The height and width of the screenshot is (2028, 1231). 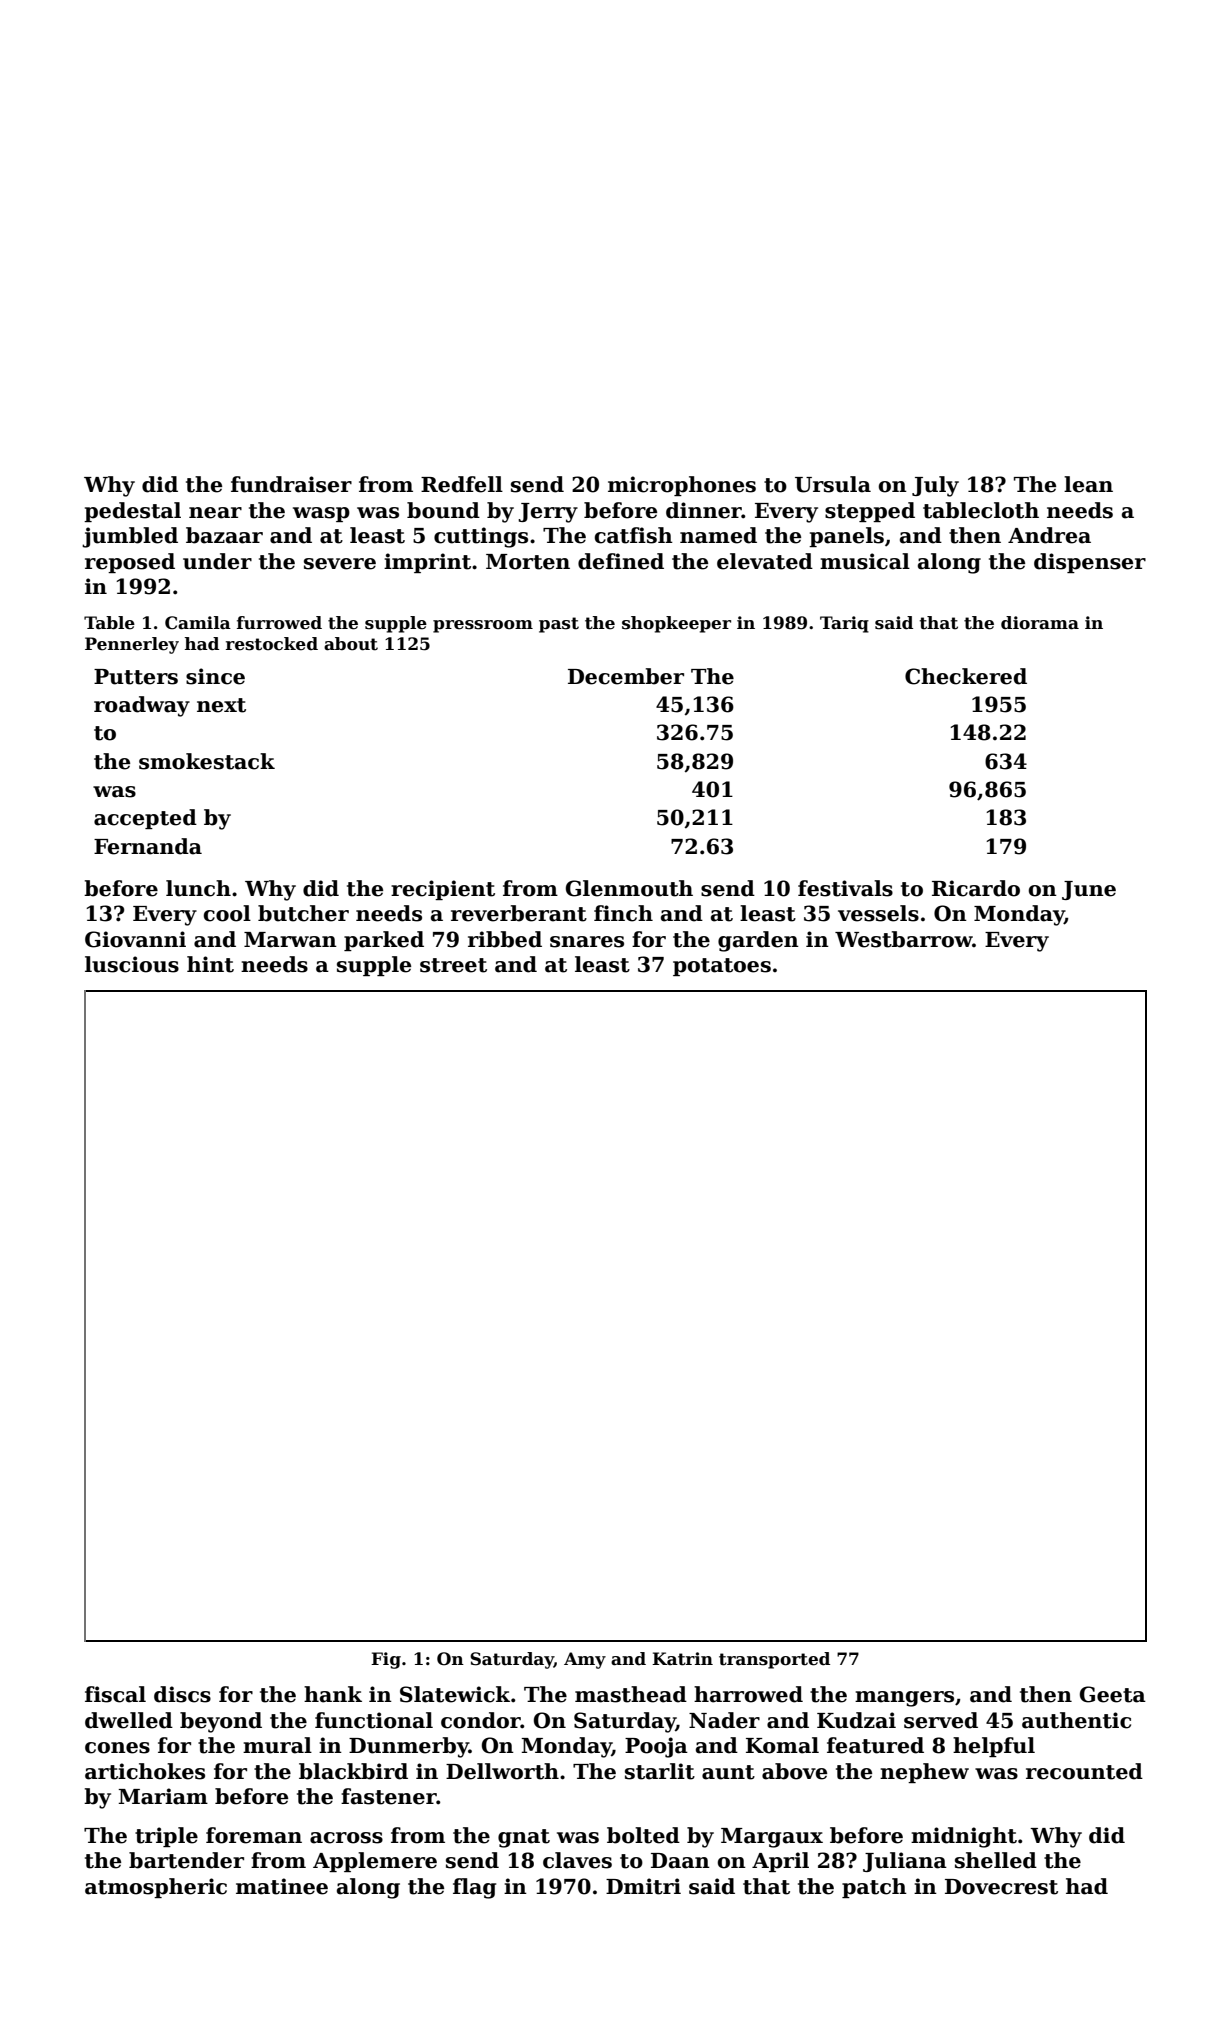 What do you see at coordinates (585, 1660) in the screenshot?
I see `Amy` at bounding box center [585, 1660].
